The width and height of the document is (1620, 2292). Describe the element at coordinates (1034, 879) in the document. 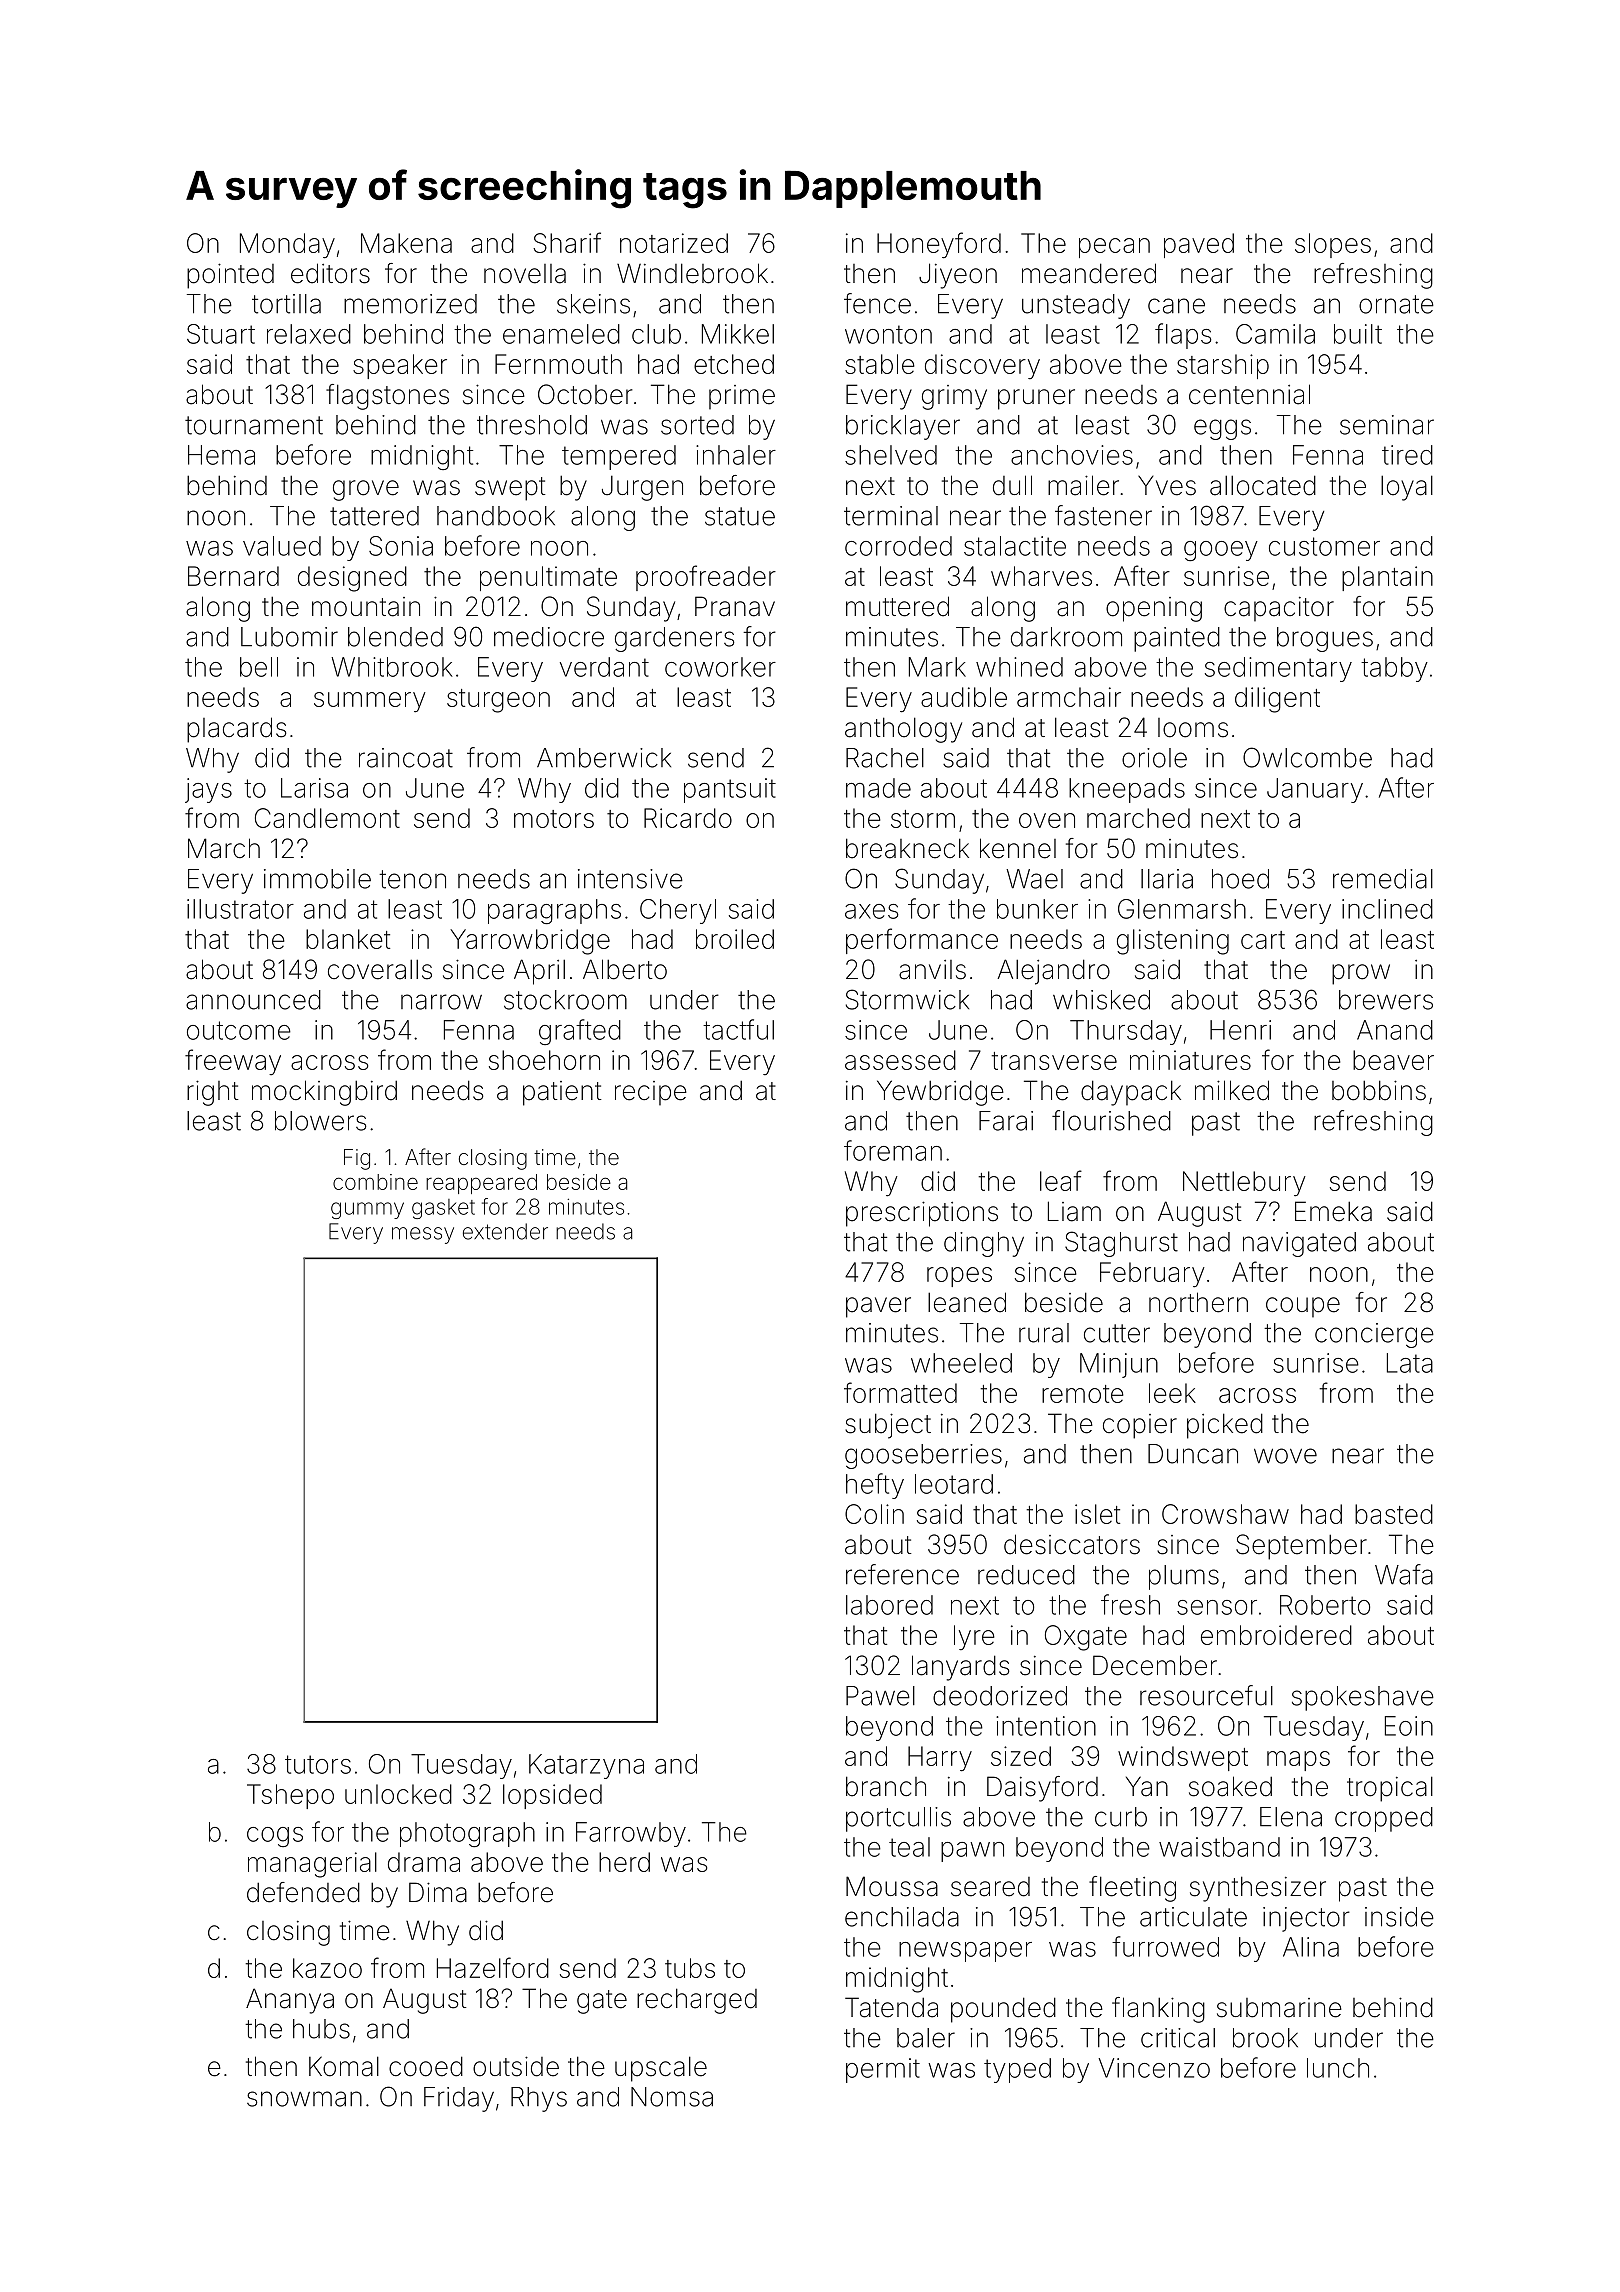

I see `Wael` at that location.
